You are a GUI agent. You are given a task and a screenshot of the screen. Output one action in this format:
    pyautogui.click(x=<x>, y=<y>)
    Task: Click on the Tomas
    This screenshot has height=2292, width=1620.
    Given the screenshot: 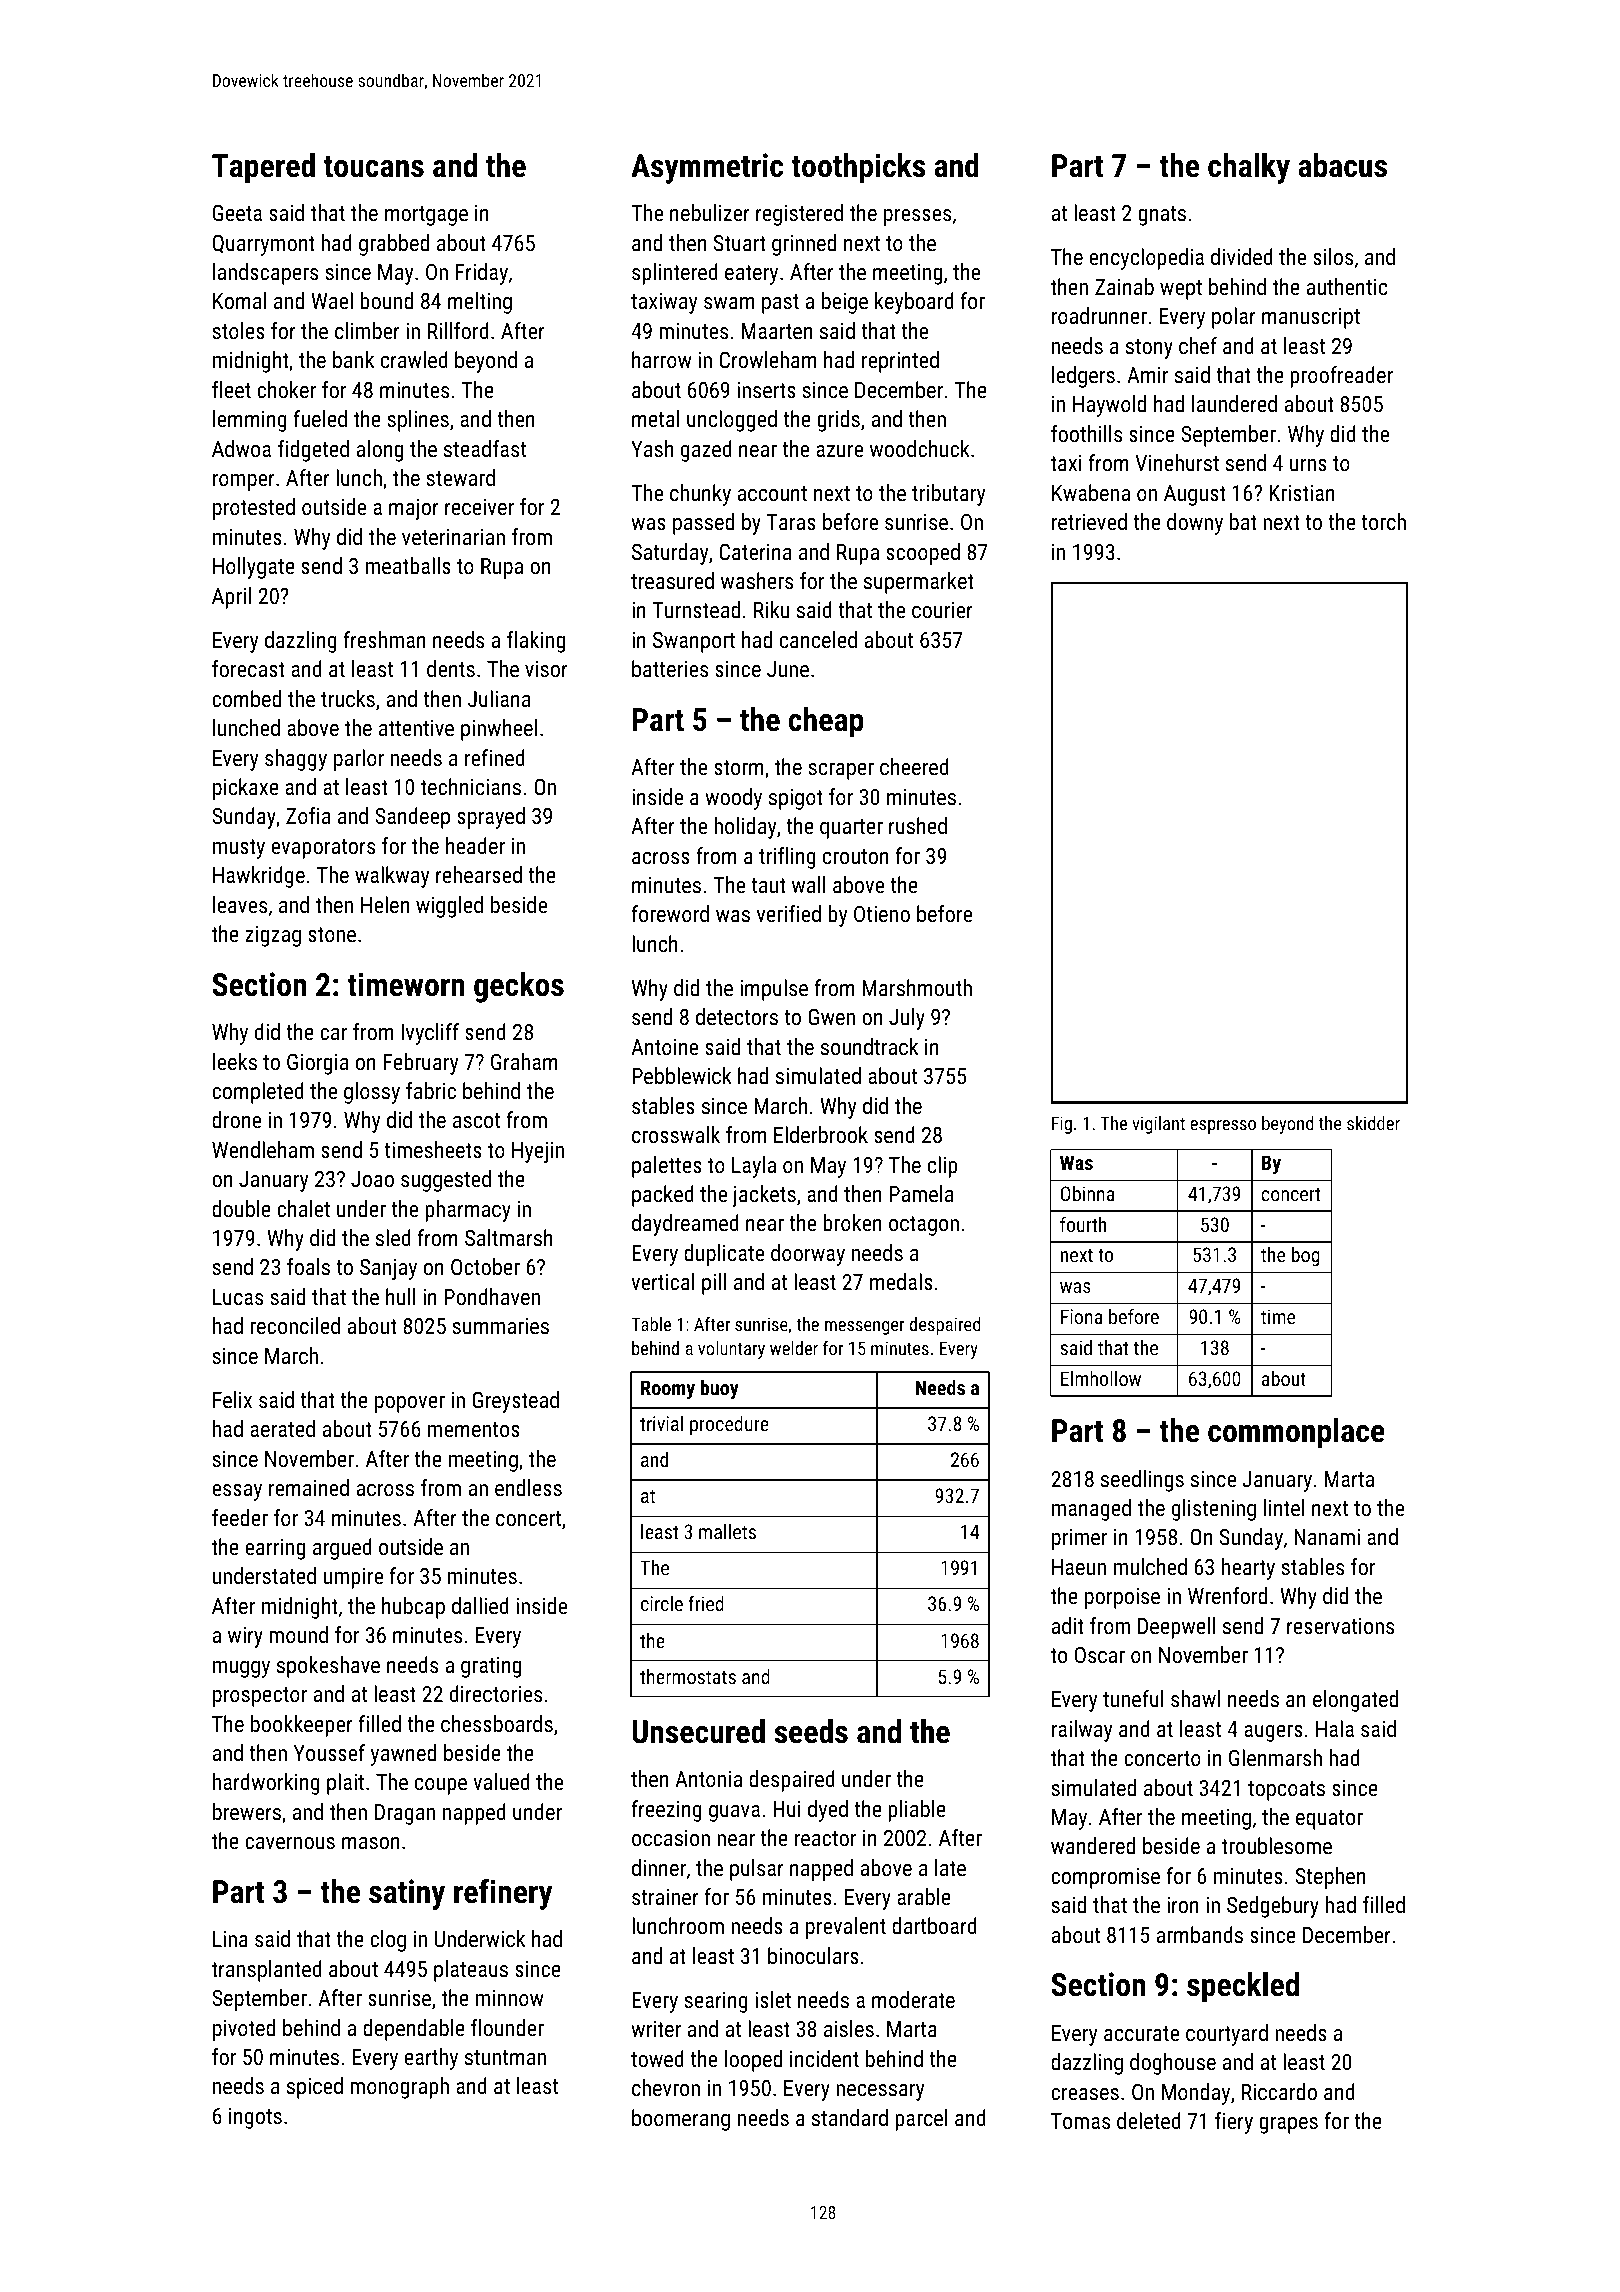 What is the action you would take?
    pyautogui.click(x=1080, y=2121)
